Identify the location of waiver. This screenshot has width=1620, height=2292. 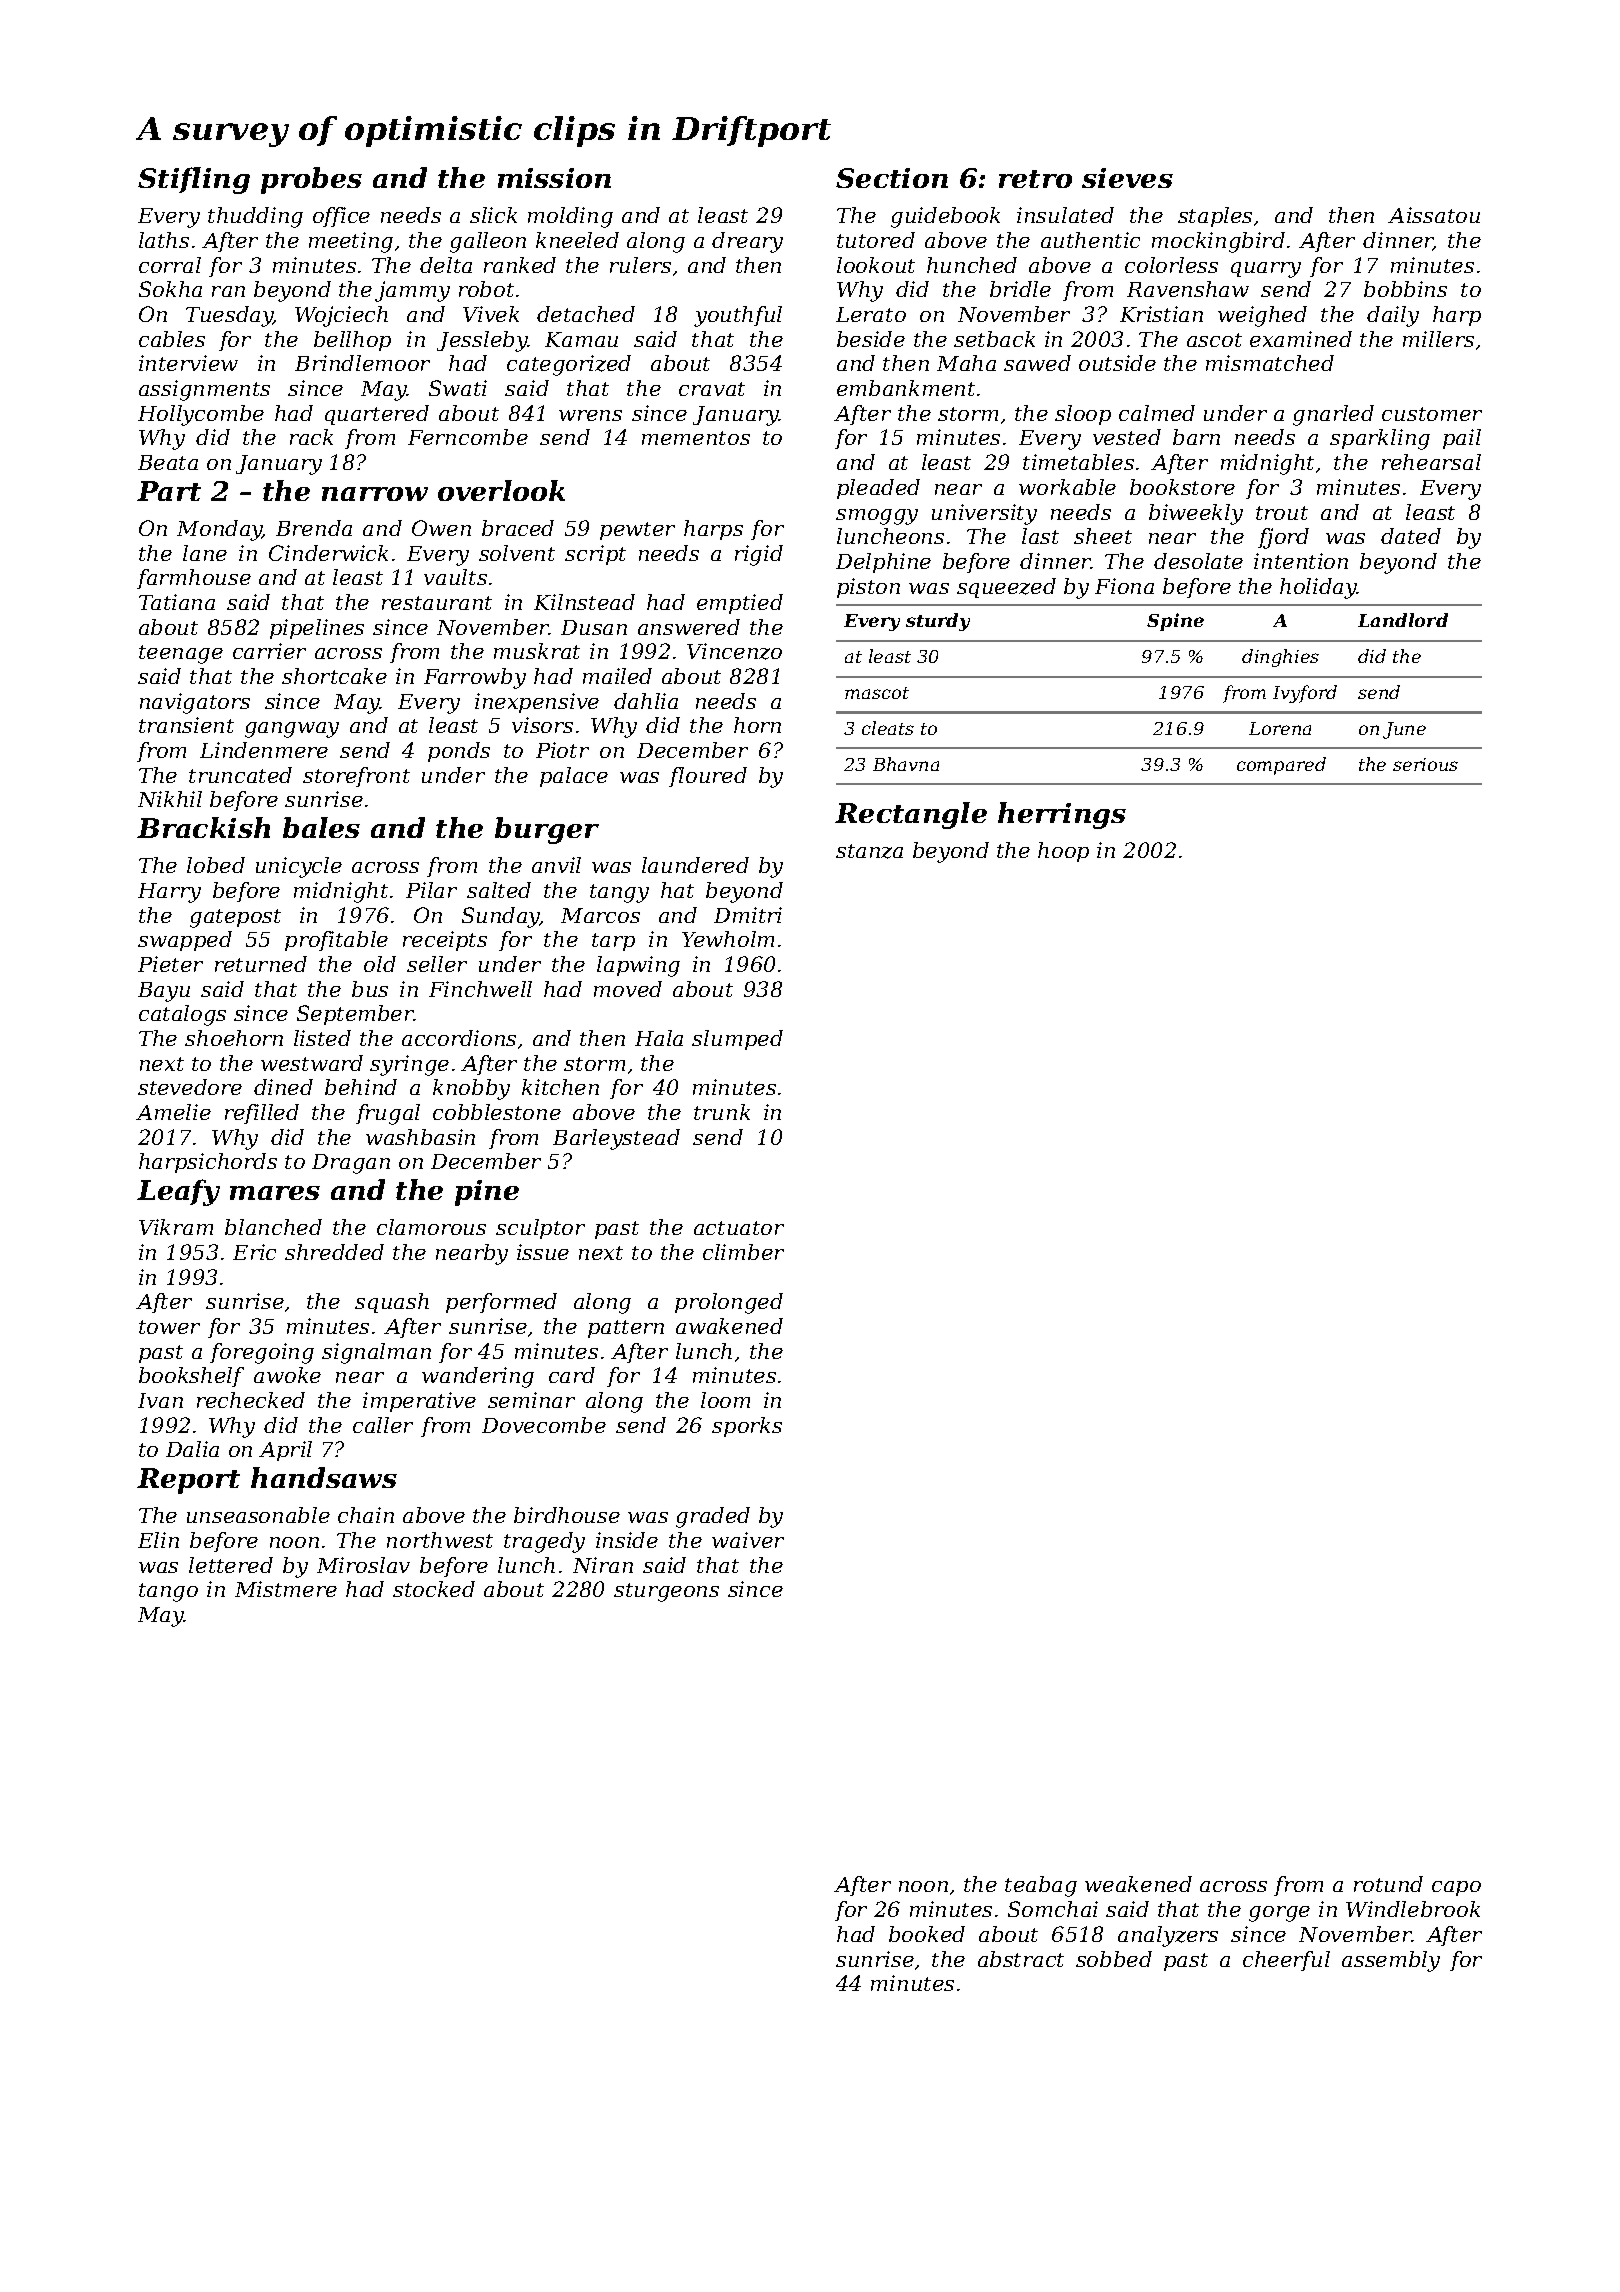
(748, 1540).
